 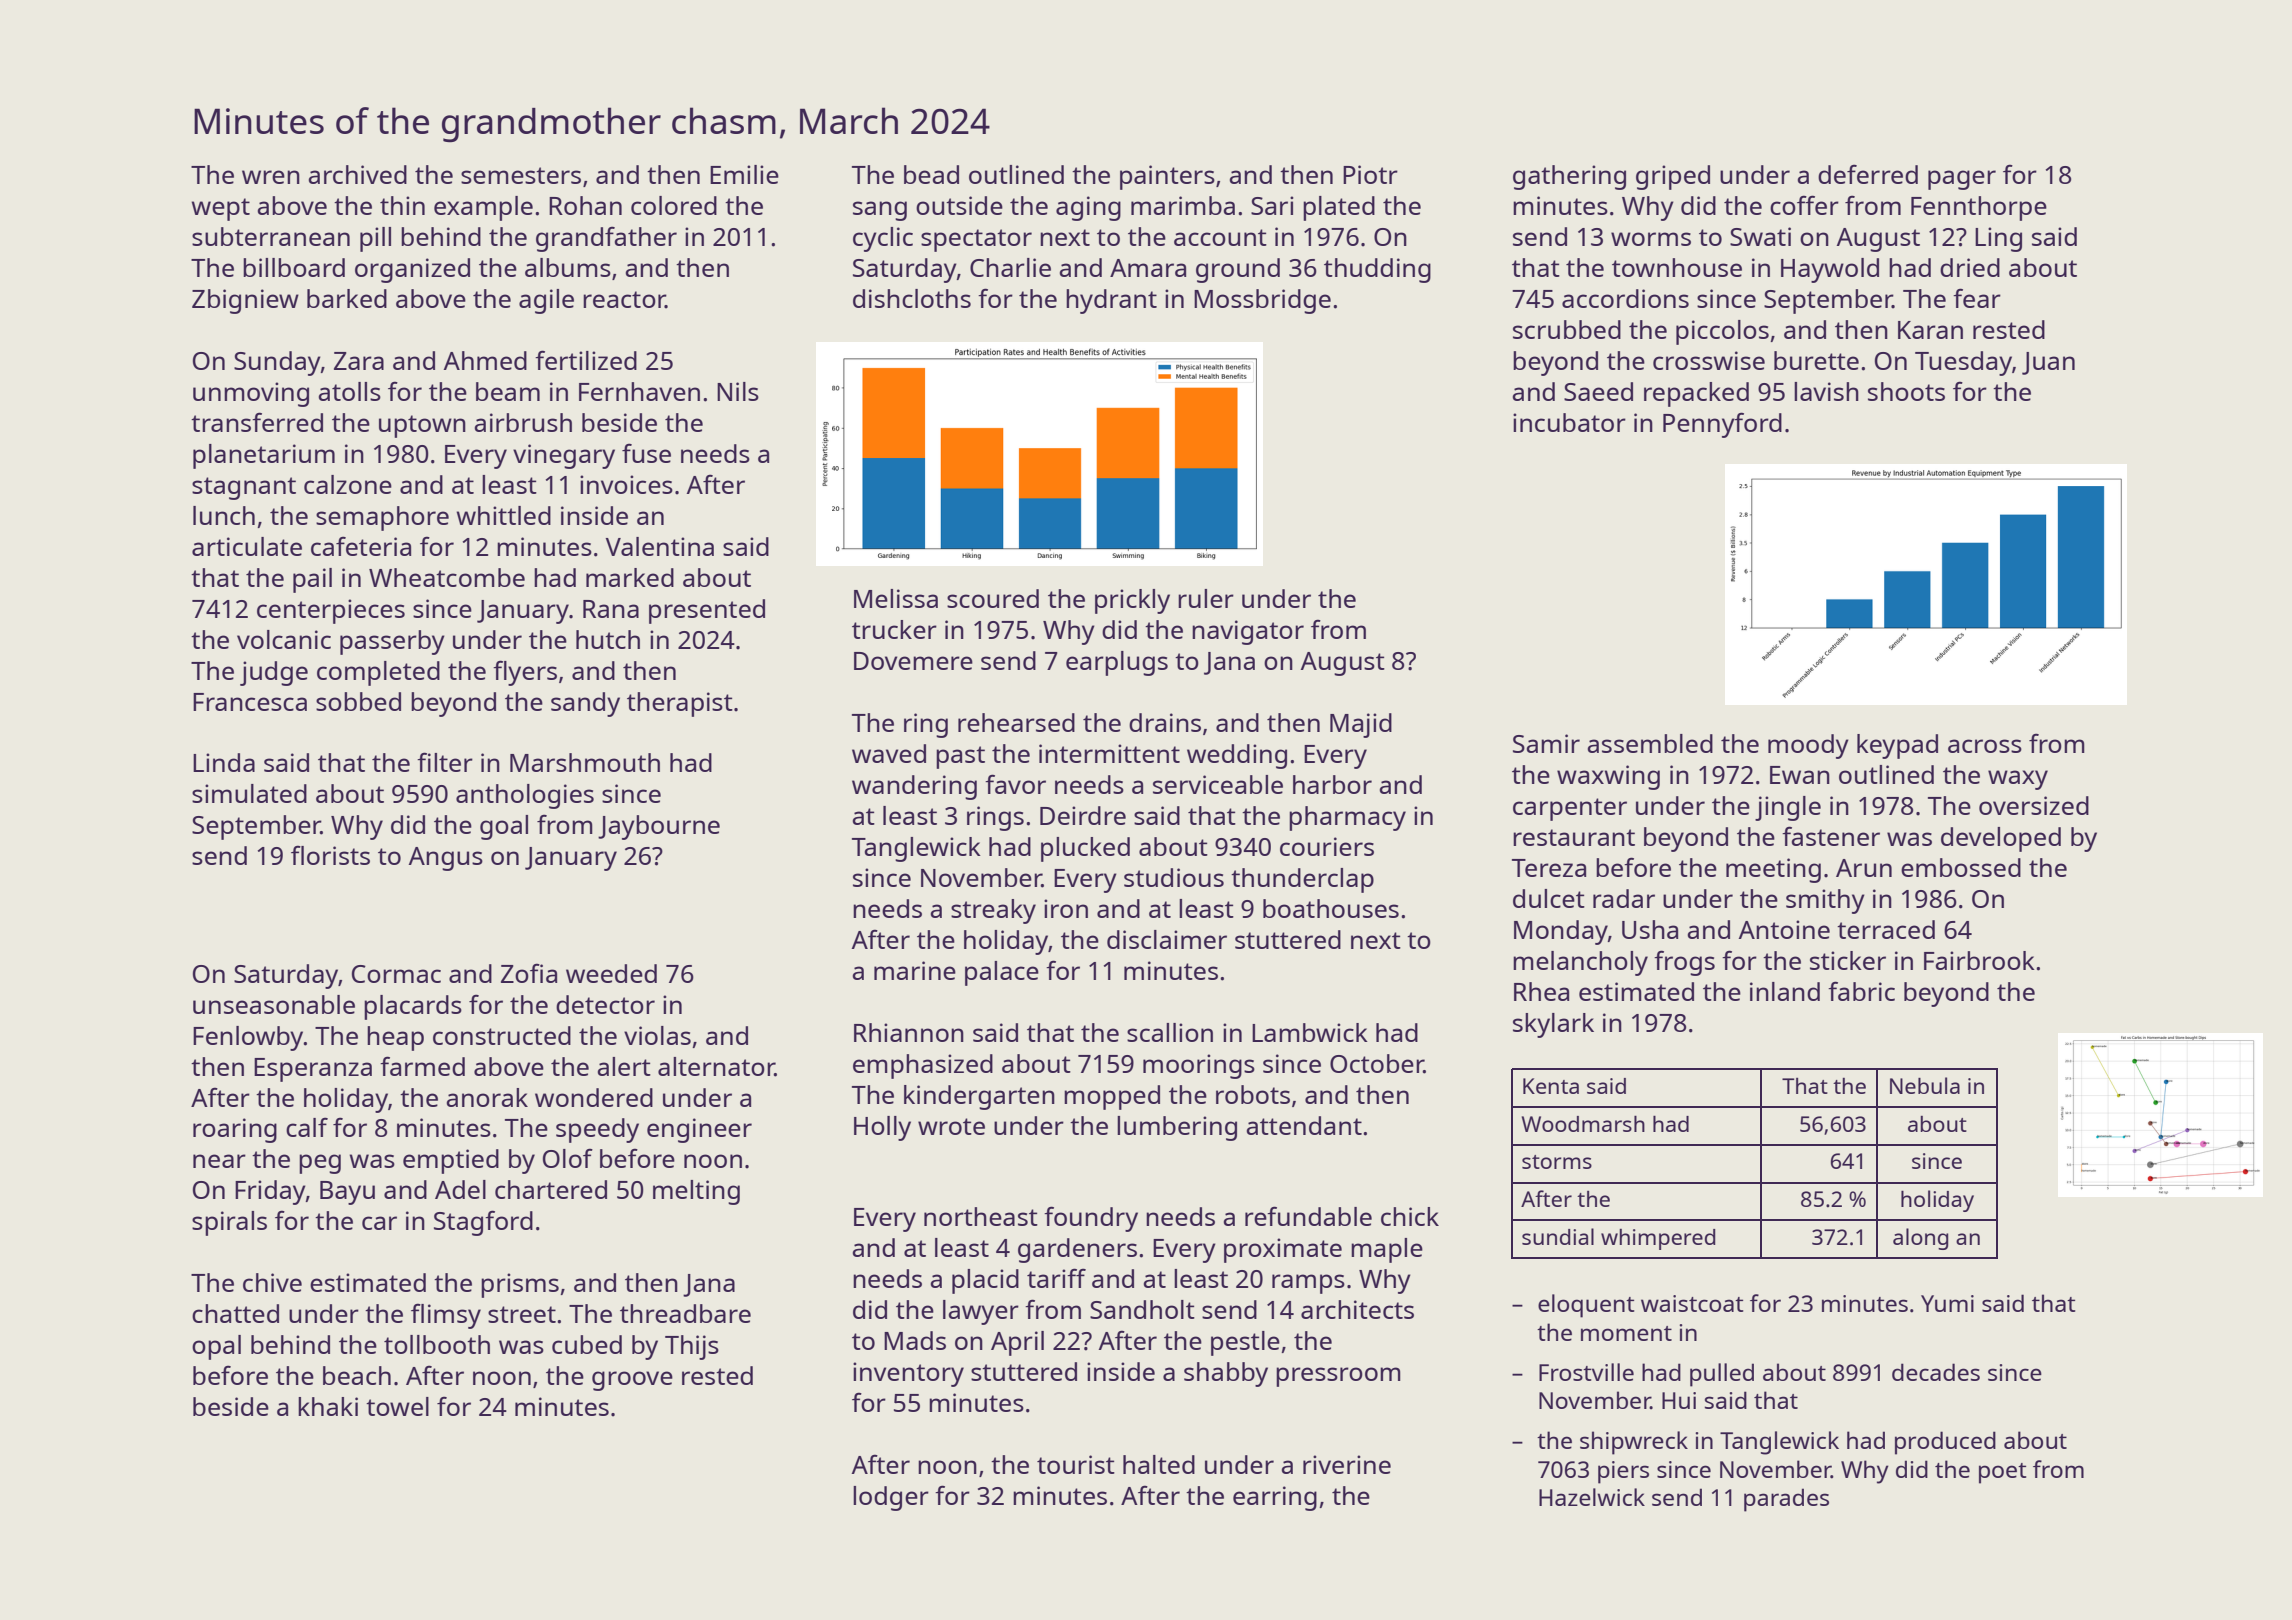 I want to click on Majid, so click(x=1361, y=725).
